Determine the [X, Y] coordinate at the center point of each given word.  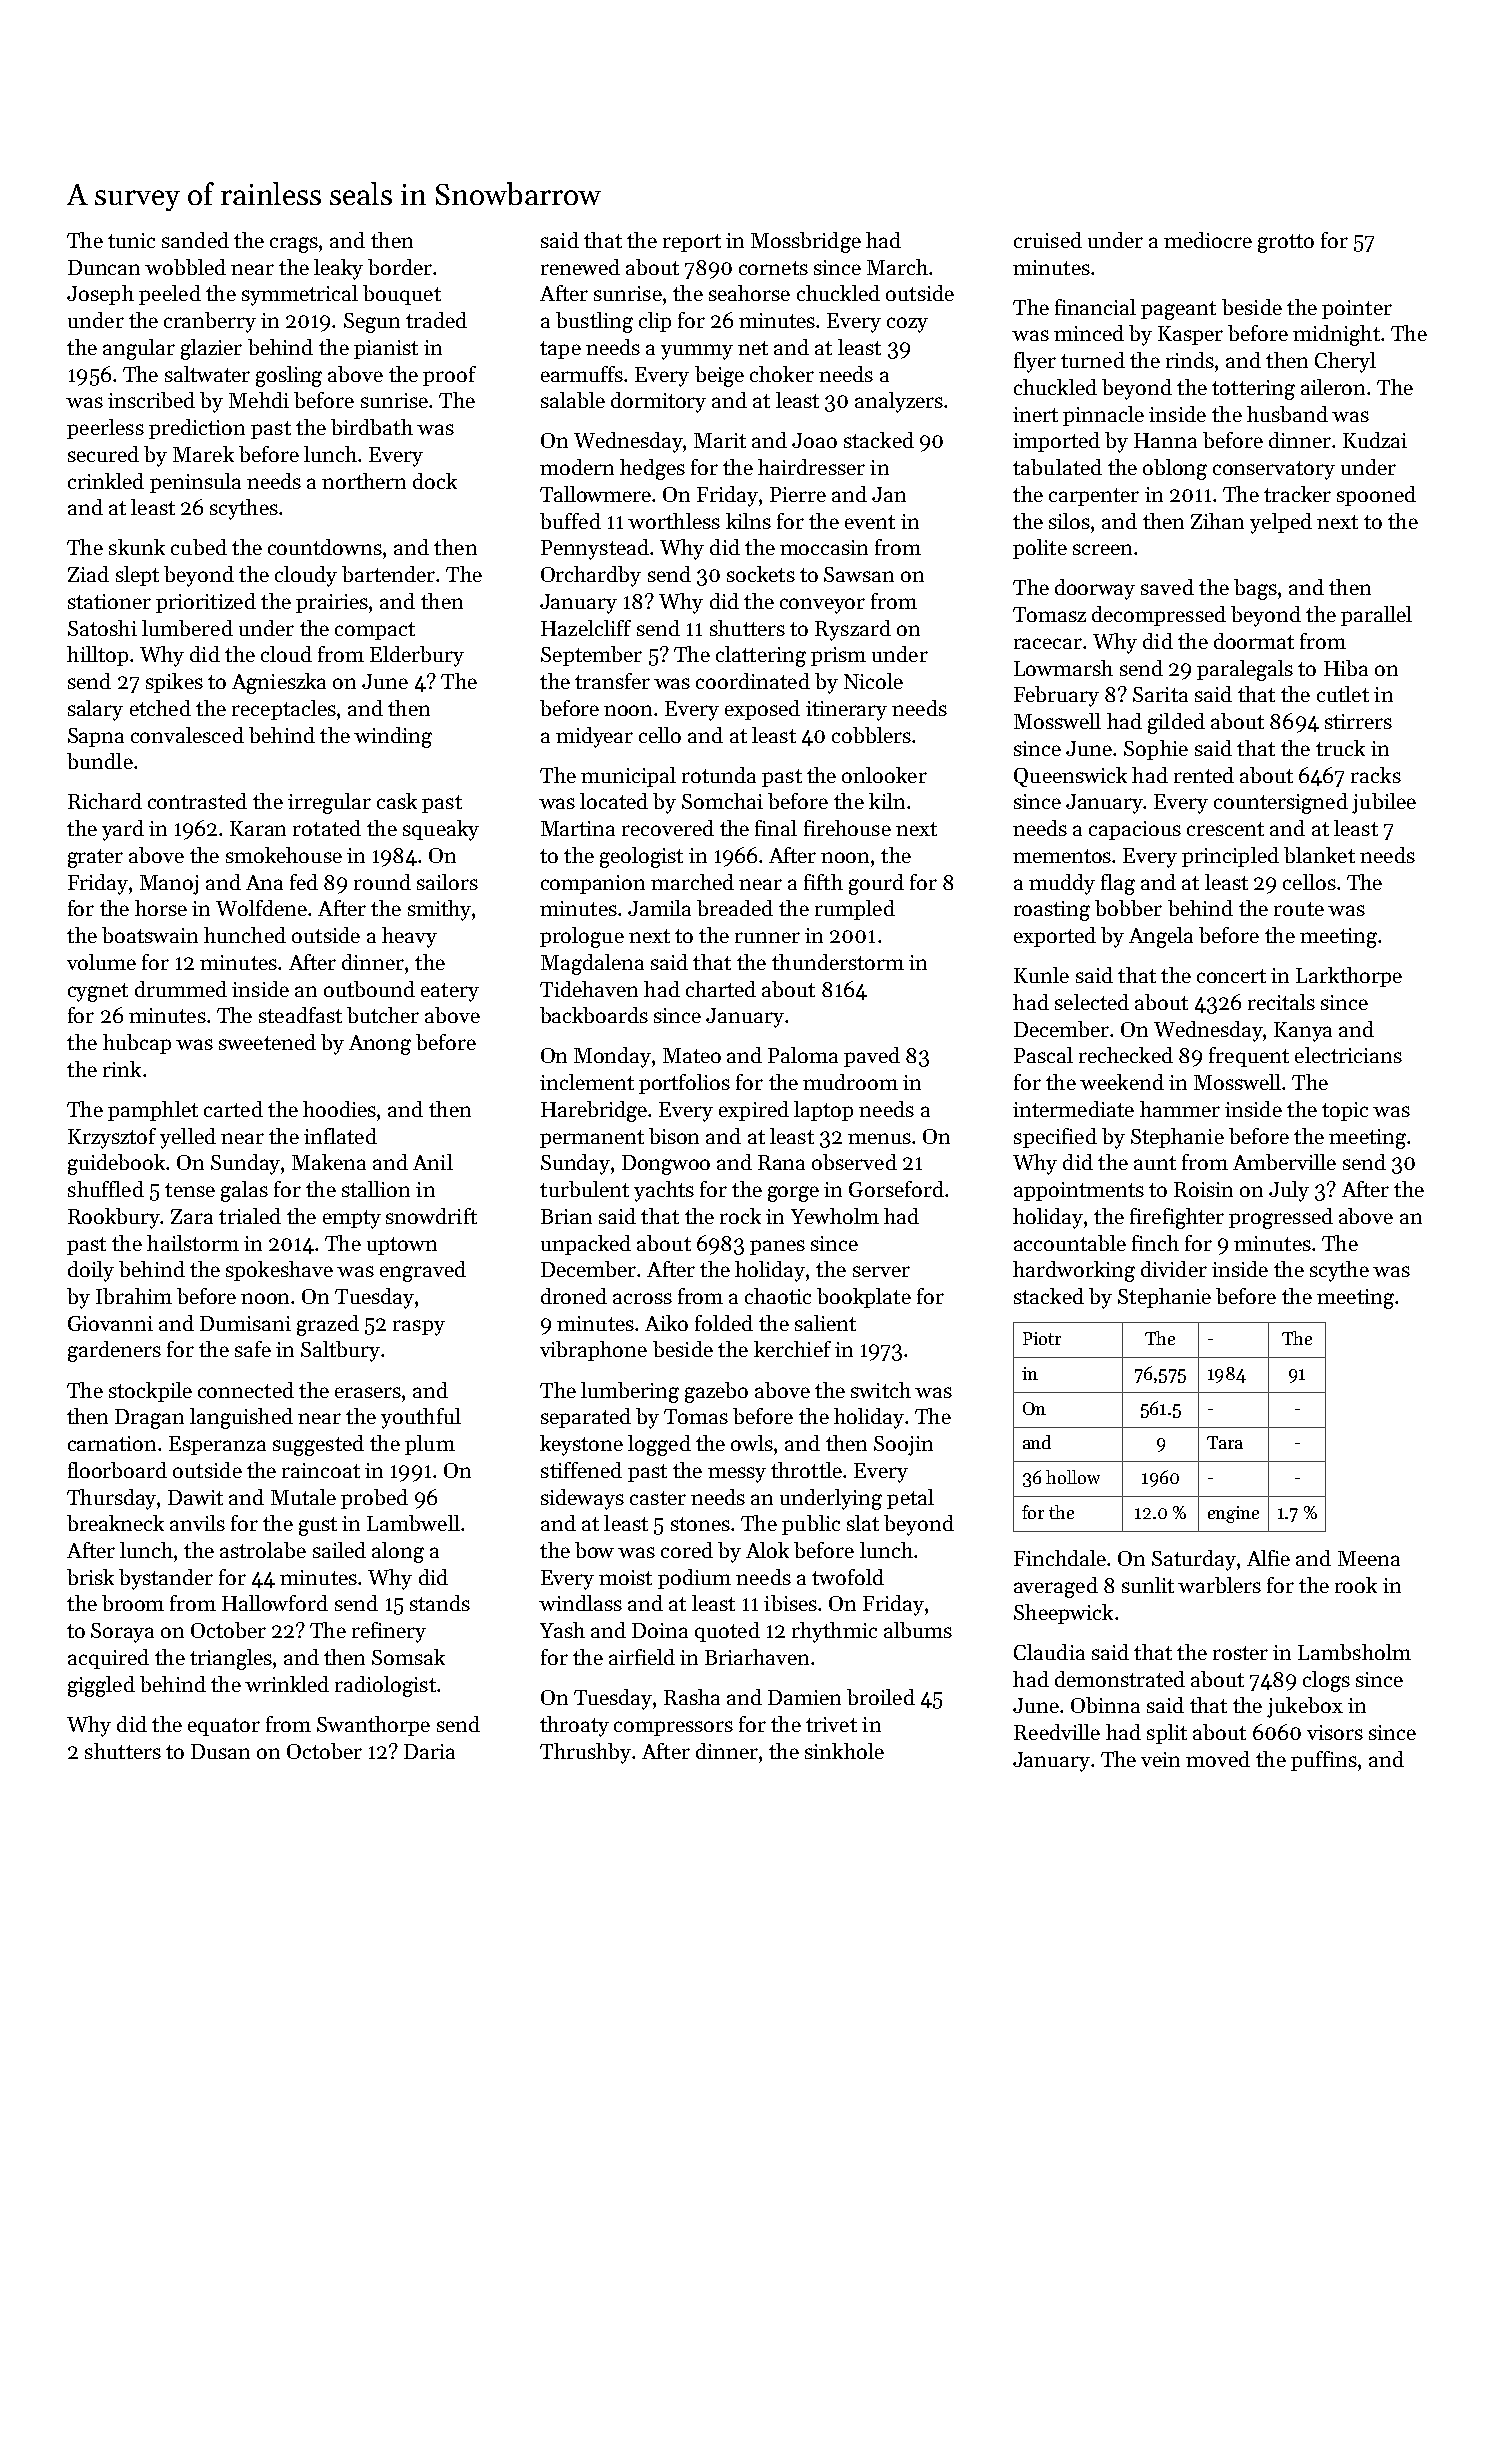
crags [294, 245]
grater [95, 858]
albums [918, 1630]
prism [838, 656]
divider [1174, 1269]
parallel [1376, 616]
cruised [1048, 240]
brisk [90, 1577]
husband [1287, 414]
